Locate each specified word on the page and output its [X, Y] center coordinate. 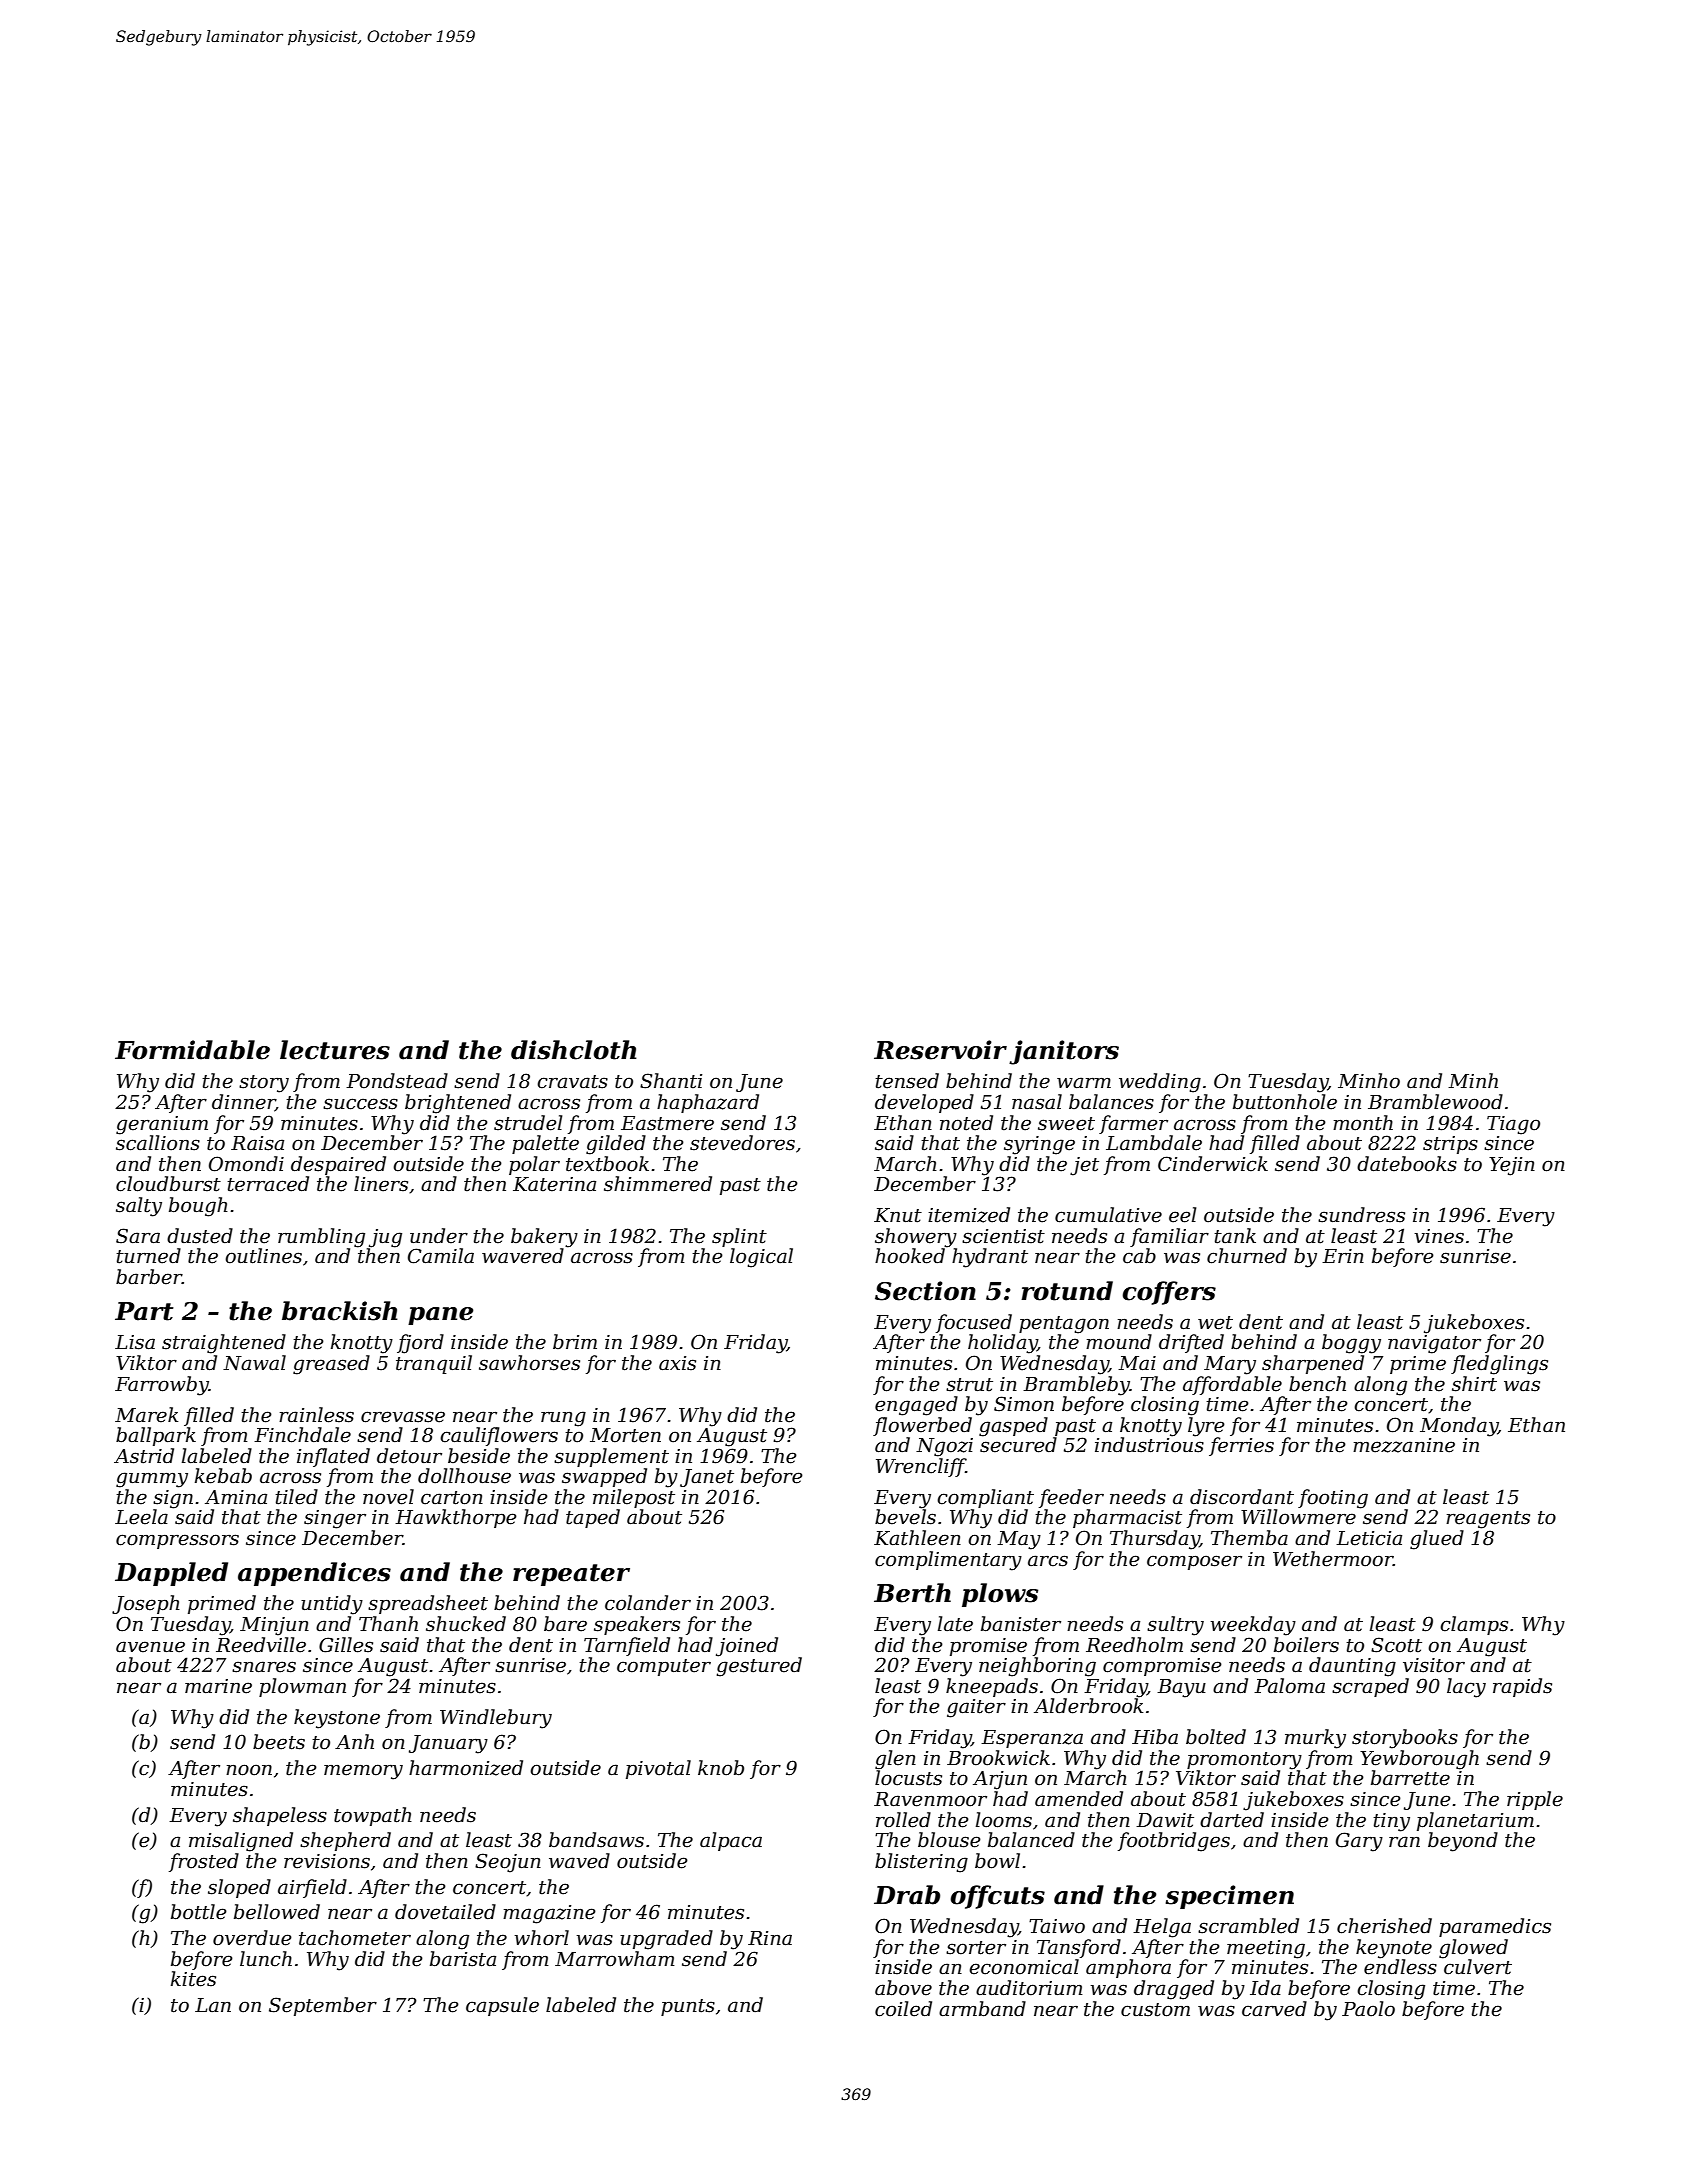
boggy [1351, 1344]
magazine [549, 1914]
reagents [1488, 1520]
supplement [611, 1457]
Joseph [146, 1604]
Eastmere [667, 1123]
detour [409, 1456]
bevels [905, 1517]
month [1363, 1123]
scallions [158, 1143]
